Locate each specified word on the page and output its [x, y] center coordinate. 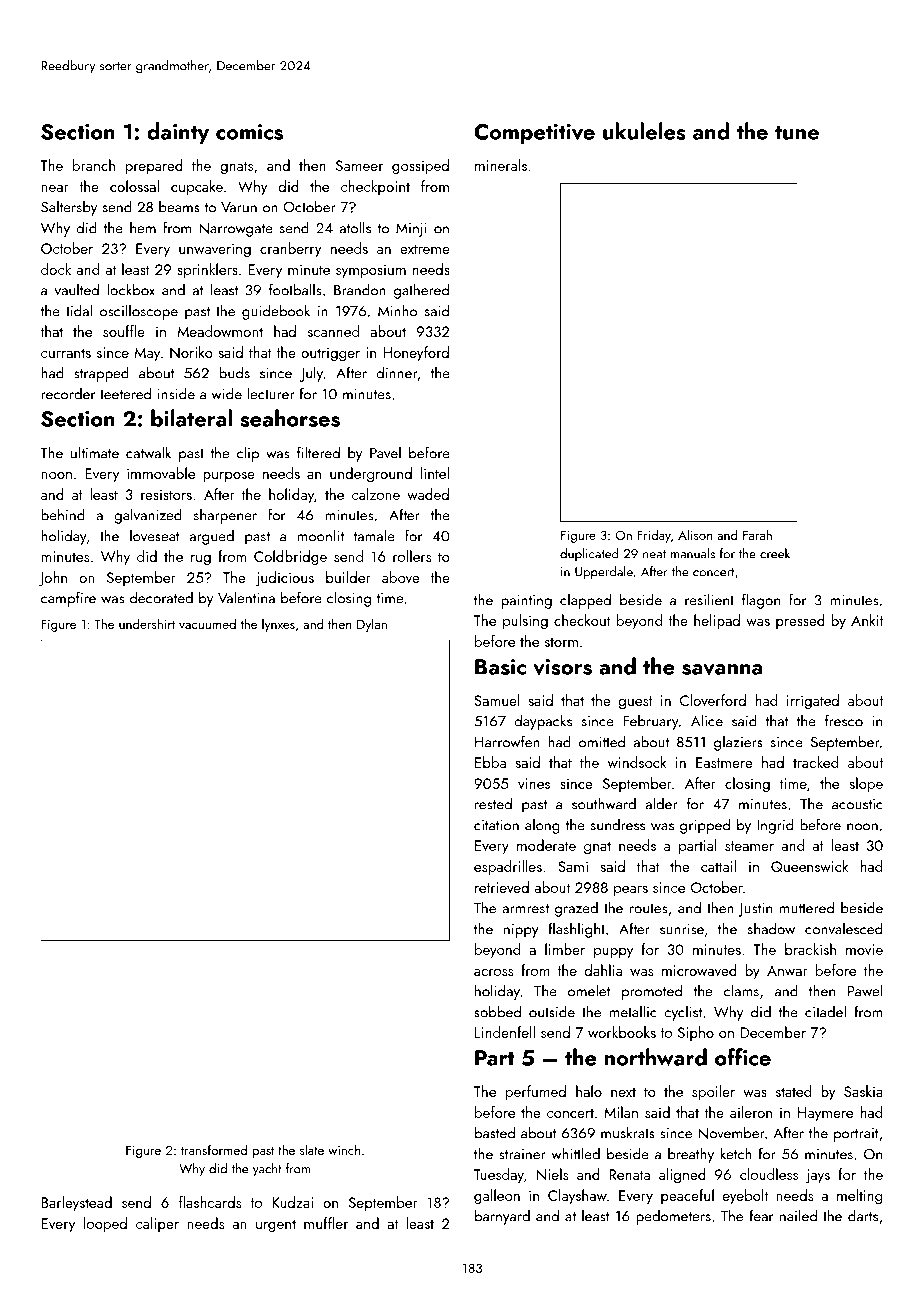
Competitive [534, 134]
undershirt [147, 623]
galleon [497, 1197]
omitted [602, 741]
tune [797, 133]
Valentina [246, 597]
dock [56, 269]
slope [866, 784]
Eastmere [724, 762]
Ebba [490, 762]
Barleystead [76, 1203]
